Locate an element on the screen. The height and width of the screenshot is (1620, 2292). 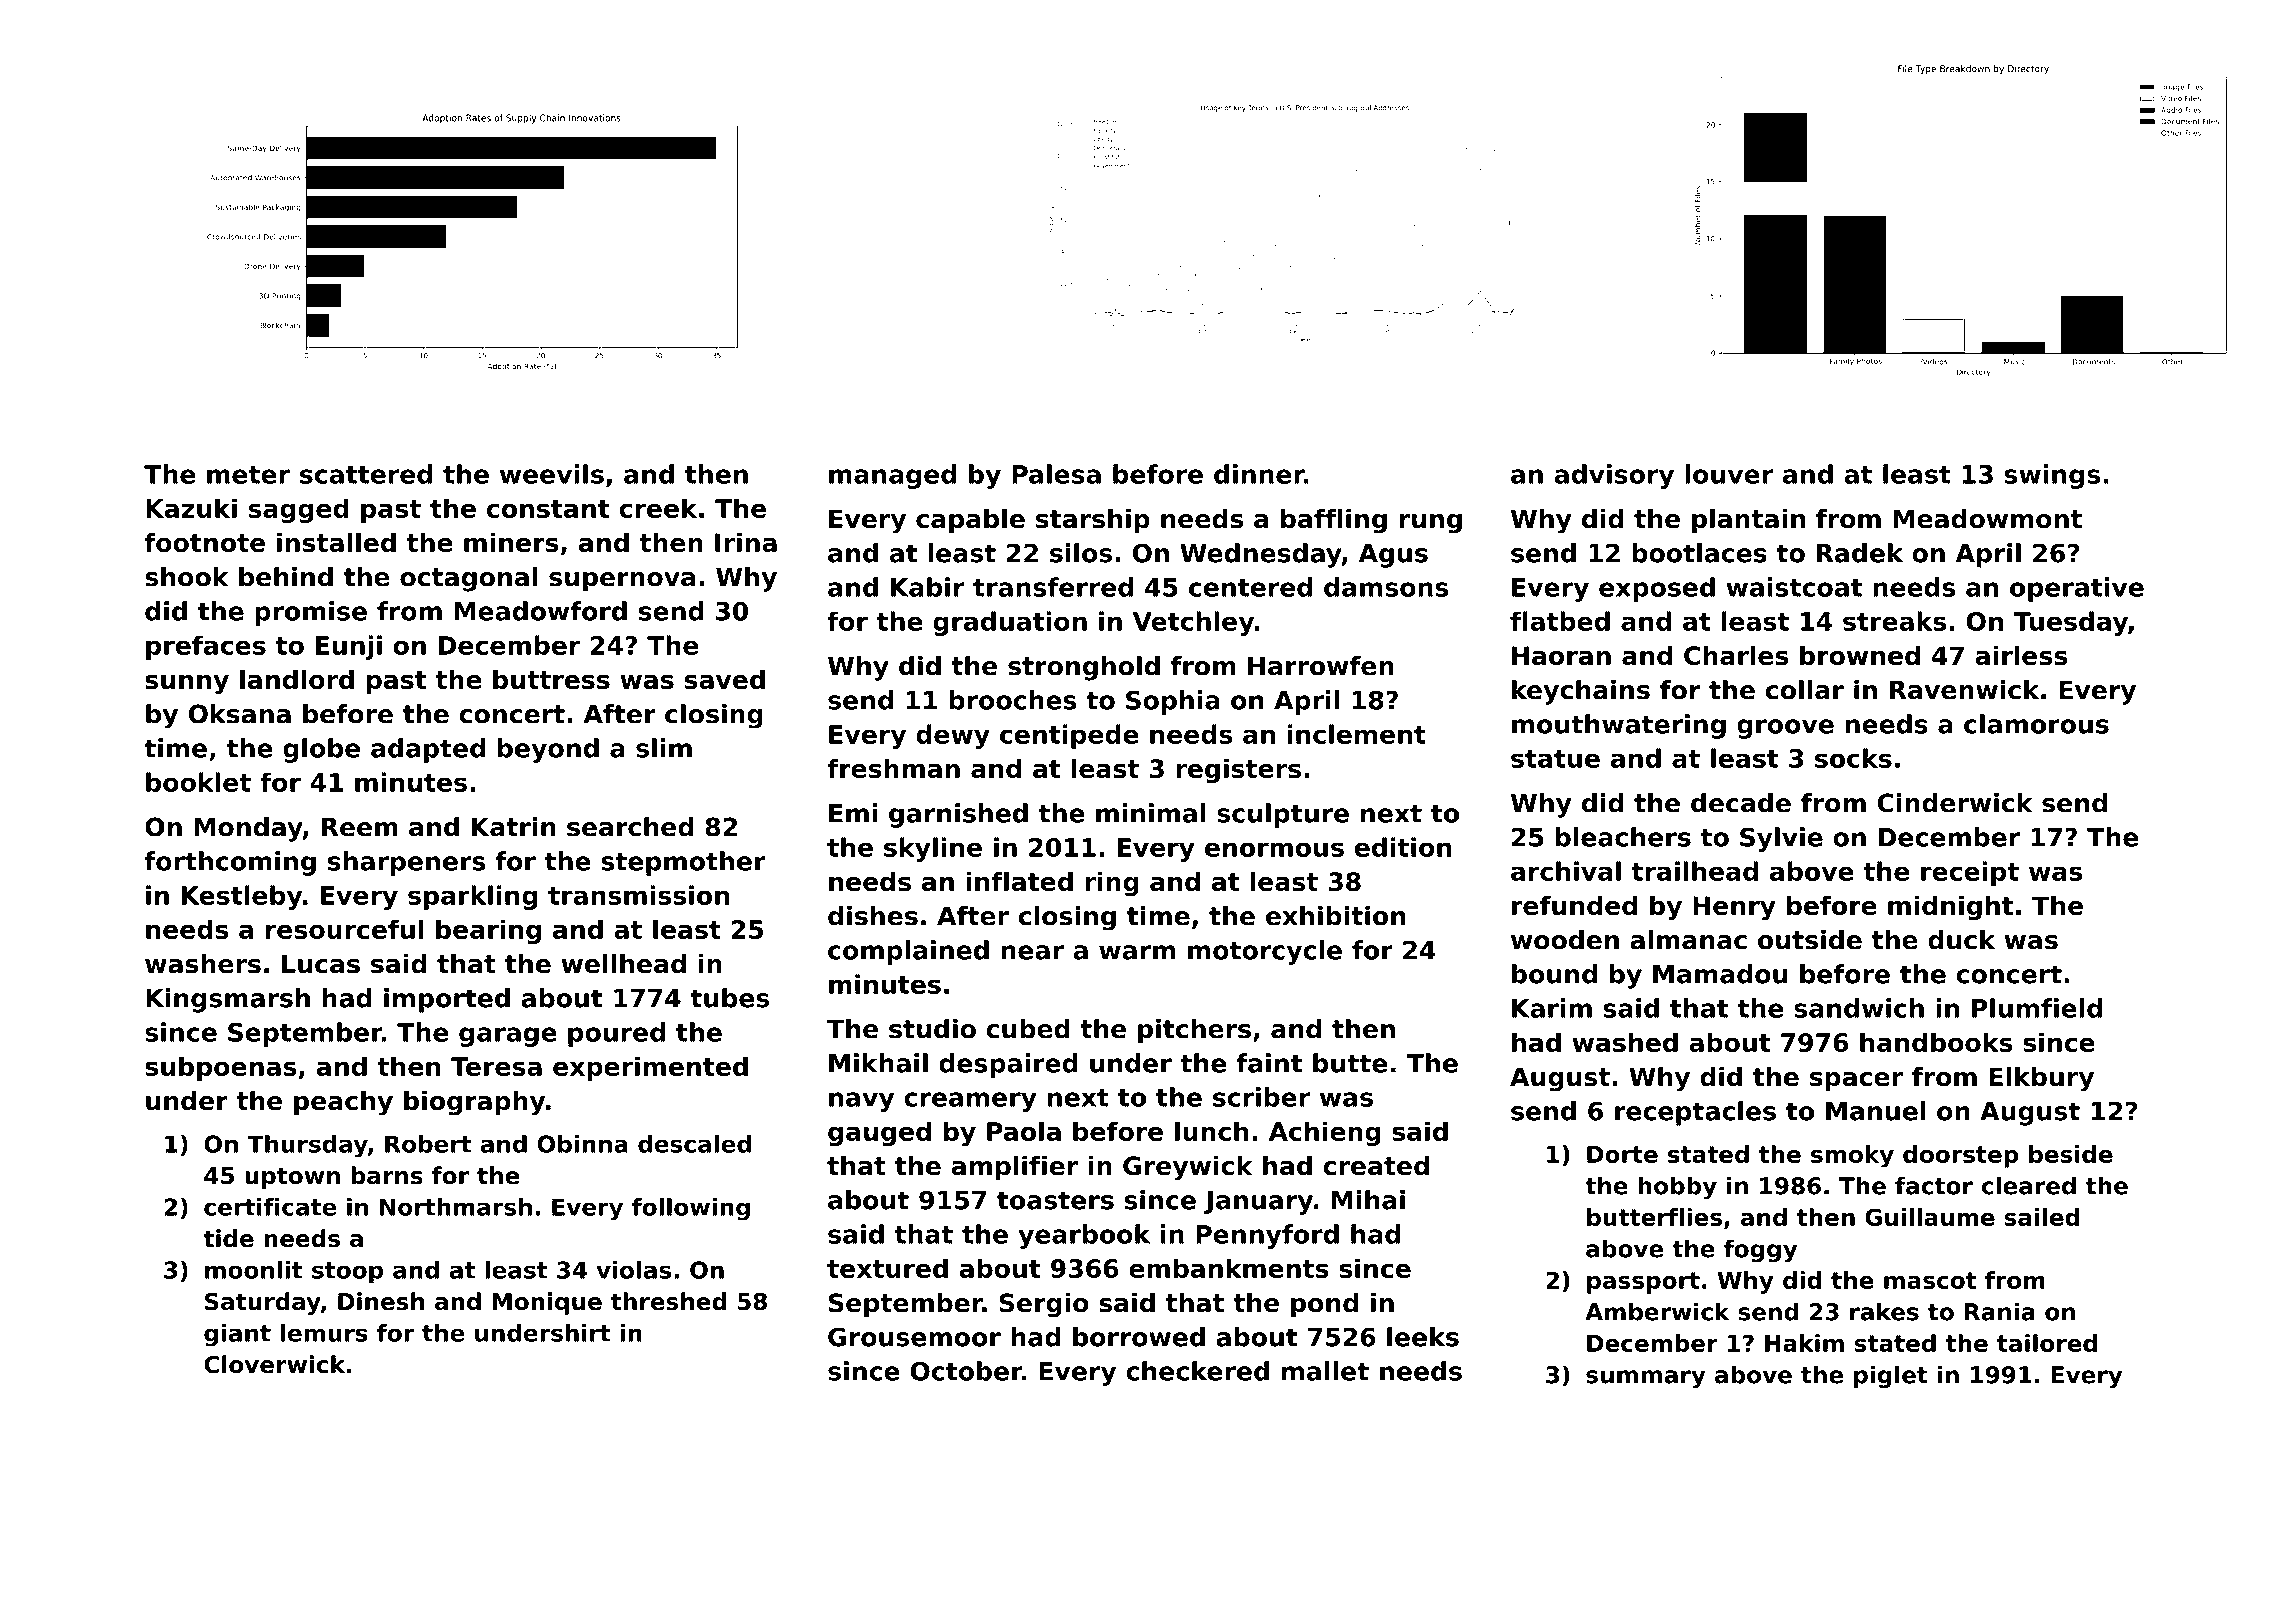
Achieng is located at coordinates (1325, 1133).
